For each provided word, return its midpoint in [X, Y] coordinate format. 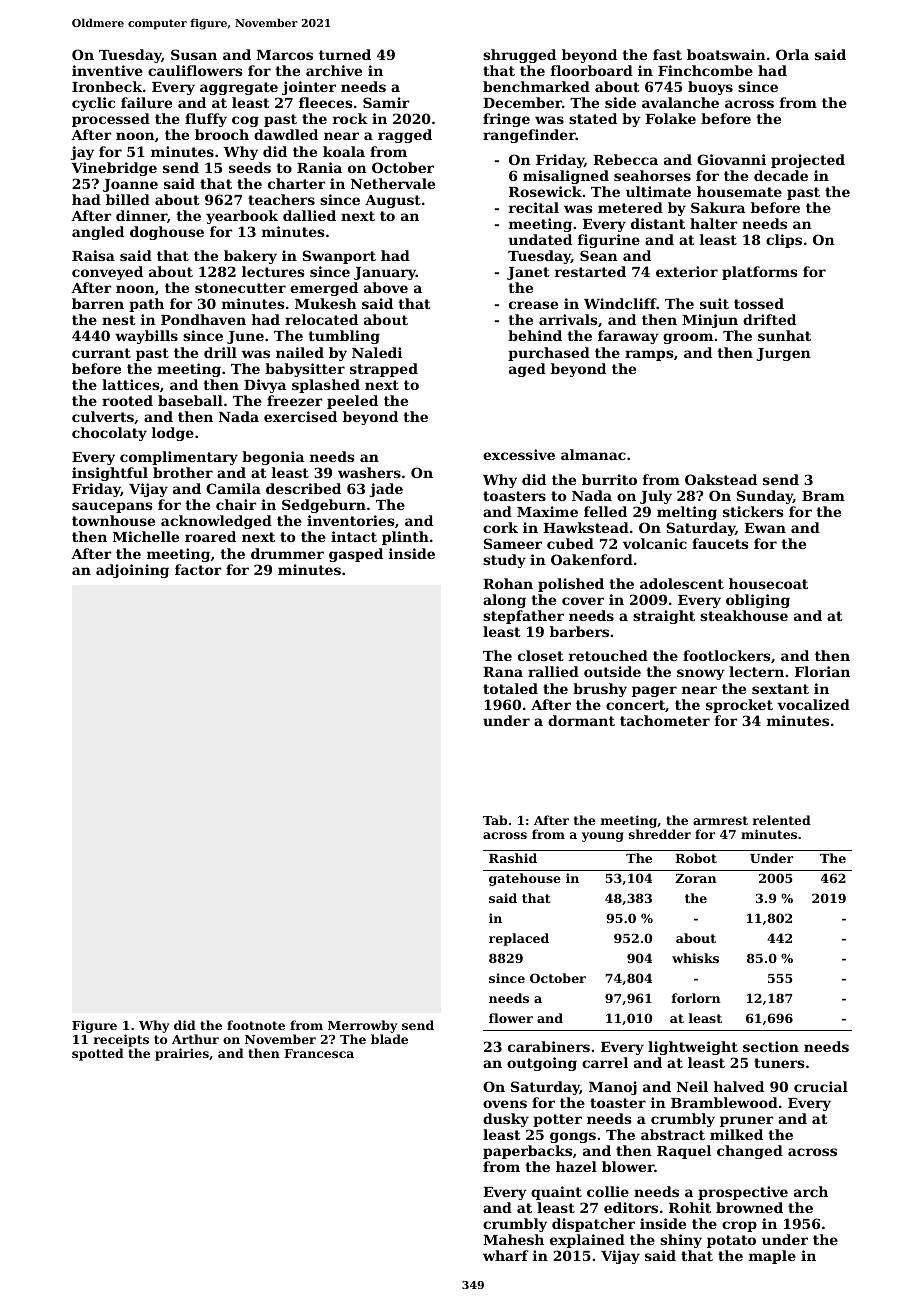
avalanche [680, 102]
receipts [121, 1040]
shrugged [519, 56]
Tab [495, 820]
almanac [593, 454]
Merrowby [362, 1026]
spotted [98, 1054]
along [504, 601]
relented [782, 820]
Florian [822, 671]
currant [101, 353]
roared [210, 536]
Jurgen [783, 354]
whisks [695, 958]
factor [198, 569]
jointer [309, 88]
